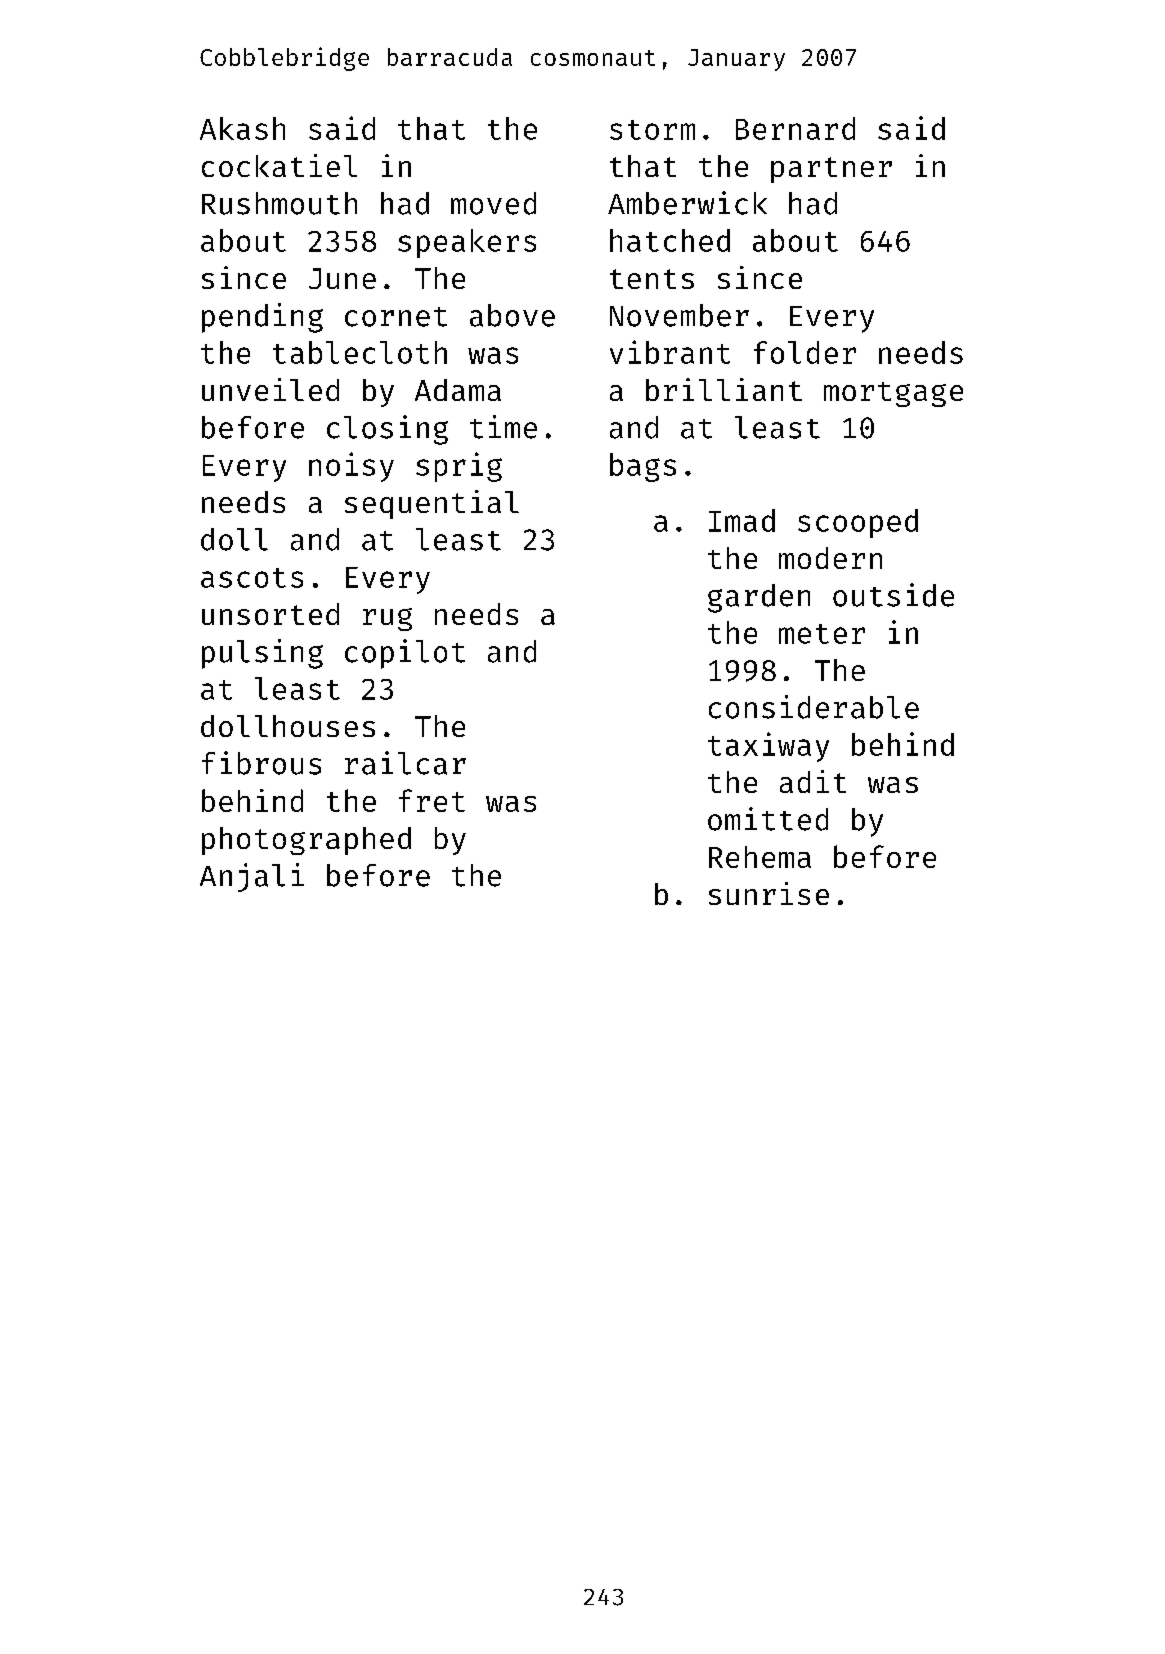  What do you see at coordinates (893, 595) in the screenshot?
I see `outside` at bounding box center [893, 595].
